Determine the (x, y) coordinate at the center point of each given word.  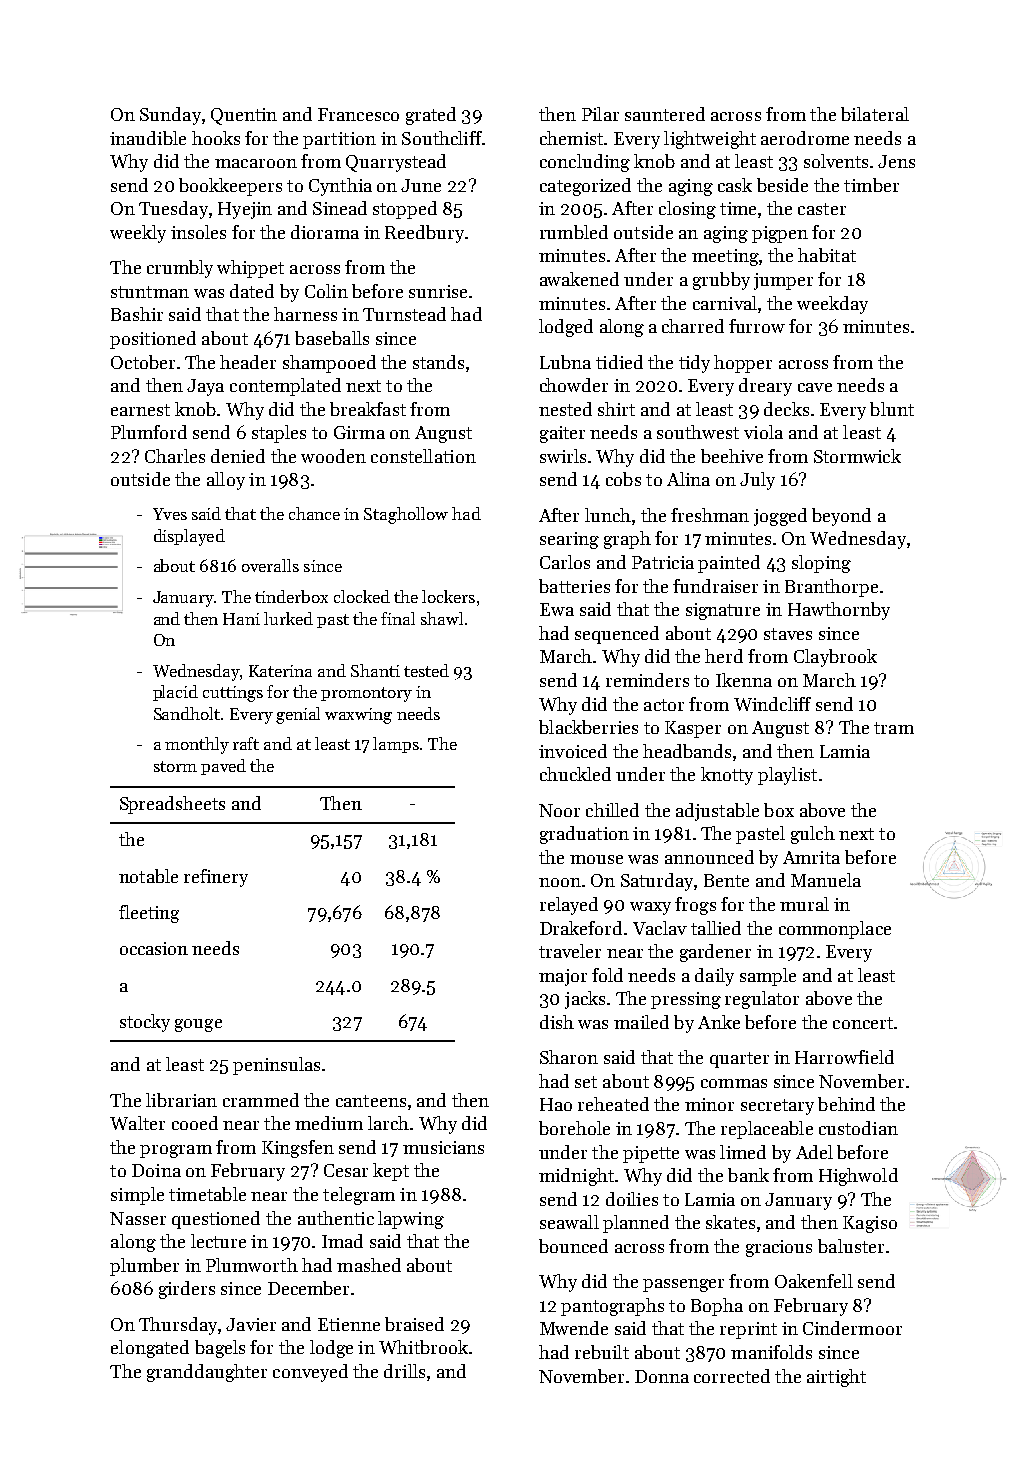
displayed (189, 537)
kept (391, 1172)
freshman (710, 515)
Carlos (565, 562)
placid (175, 693)
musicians (443, 1147)
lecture (218, 1241)
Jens (896, 161)
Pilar (600, 114)
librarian (181, 1100)
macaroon (256, 163)
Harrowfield (844, 1057)
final (398, 618)
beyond (841, 517)
